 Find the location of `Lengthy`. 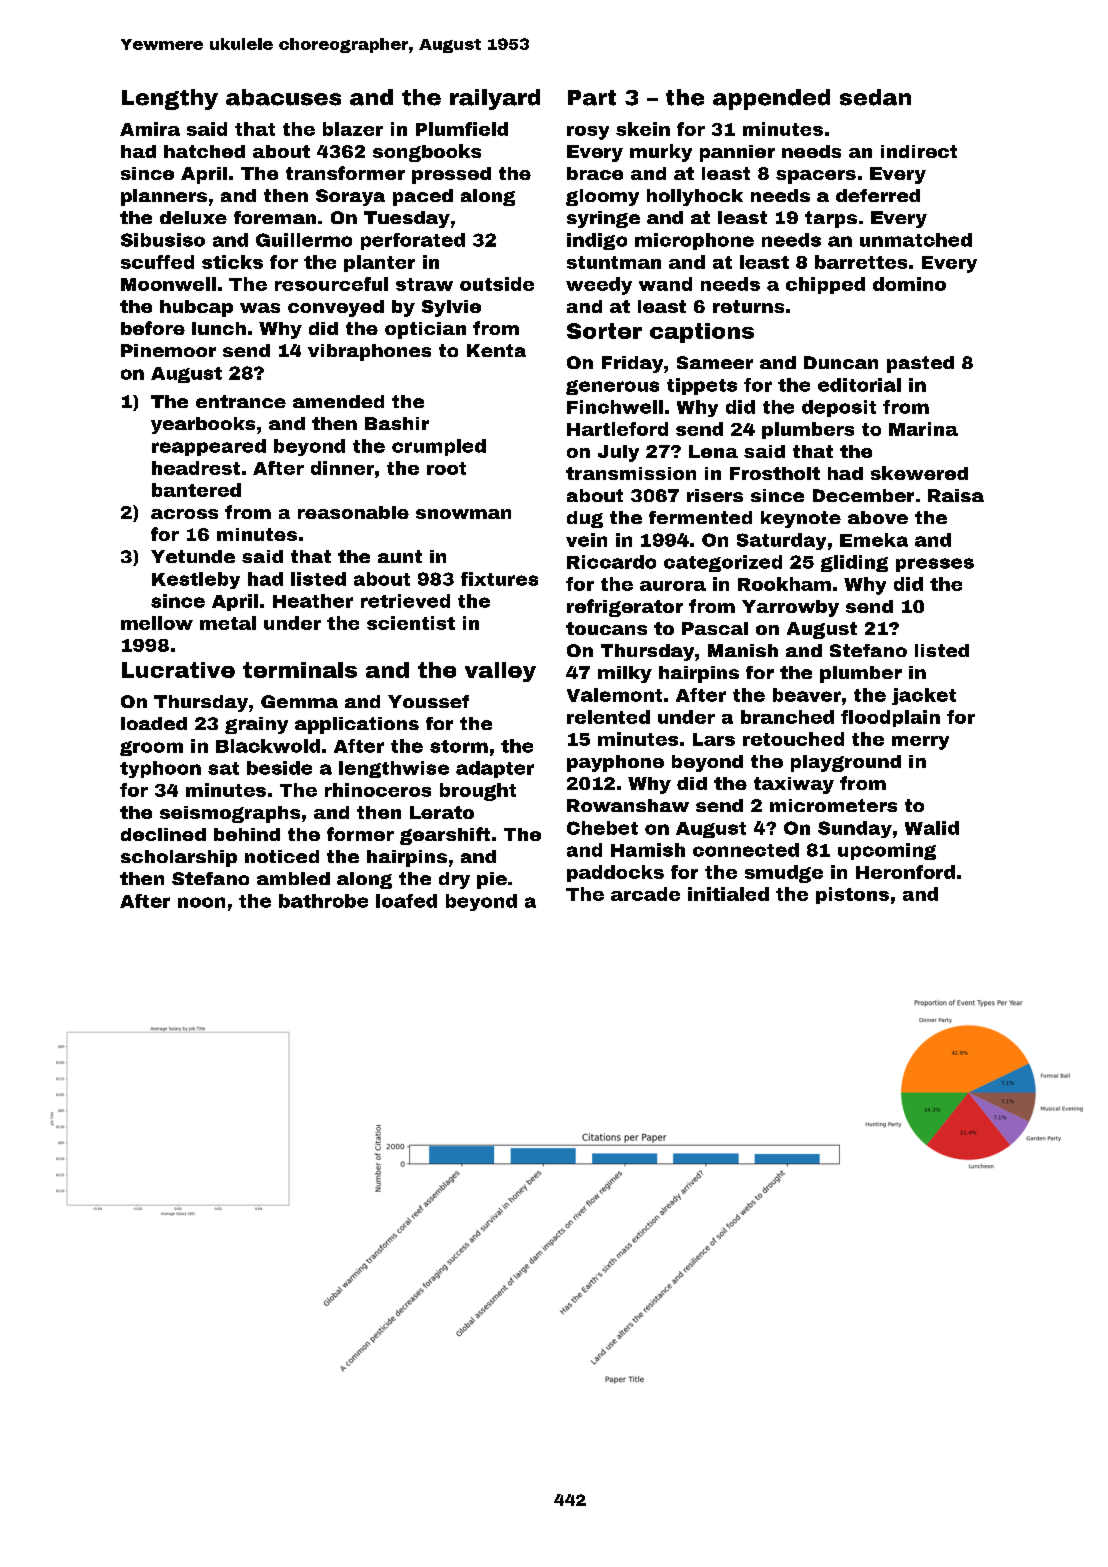

Lengthy is located at coordinates (170, 99).
